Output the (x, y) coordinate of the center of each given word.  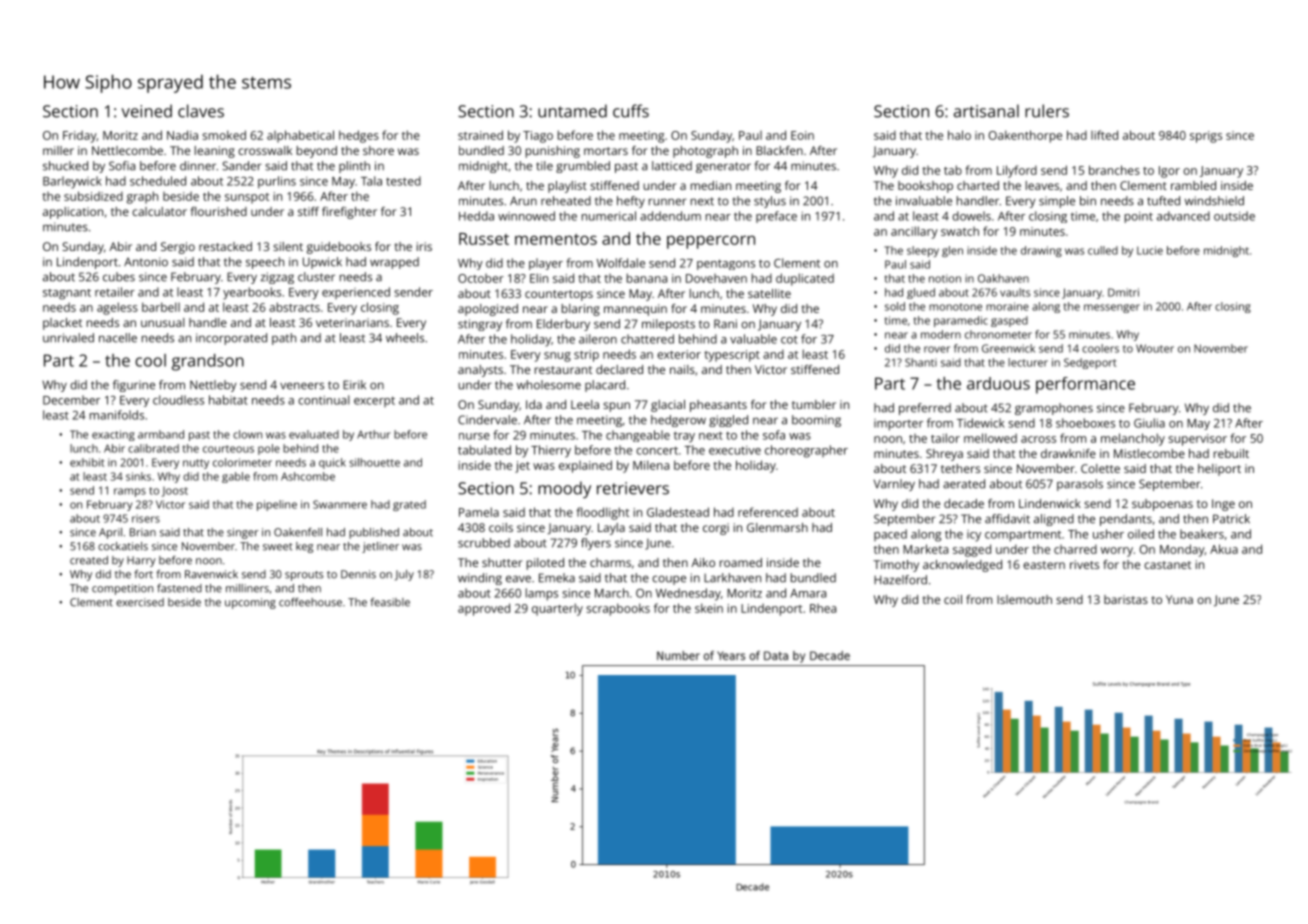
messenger (1112, 308)
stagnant (67, 294)
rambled (1193, 185)
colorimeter (242, 462)
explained (585, 466)
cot (789, 339)
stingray (480, 325)
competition (122, 589)
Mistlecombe (1149, 453)
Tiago (538, 137)
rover (937, 349)
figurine (134, 386)
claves (201, 111)
